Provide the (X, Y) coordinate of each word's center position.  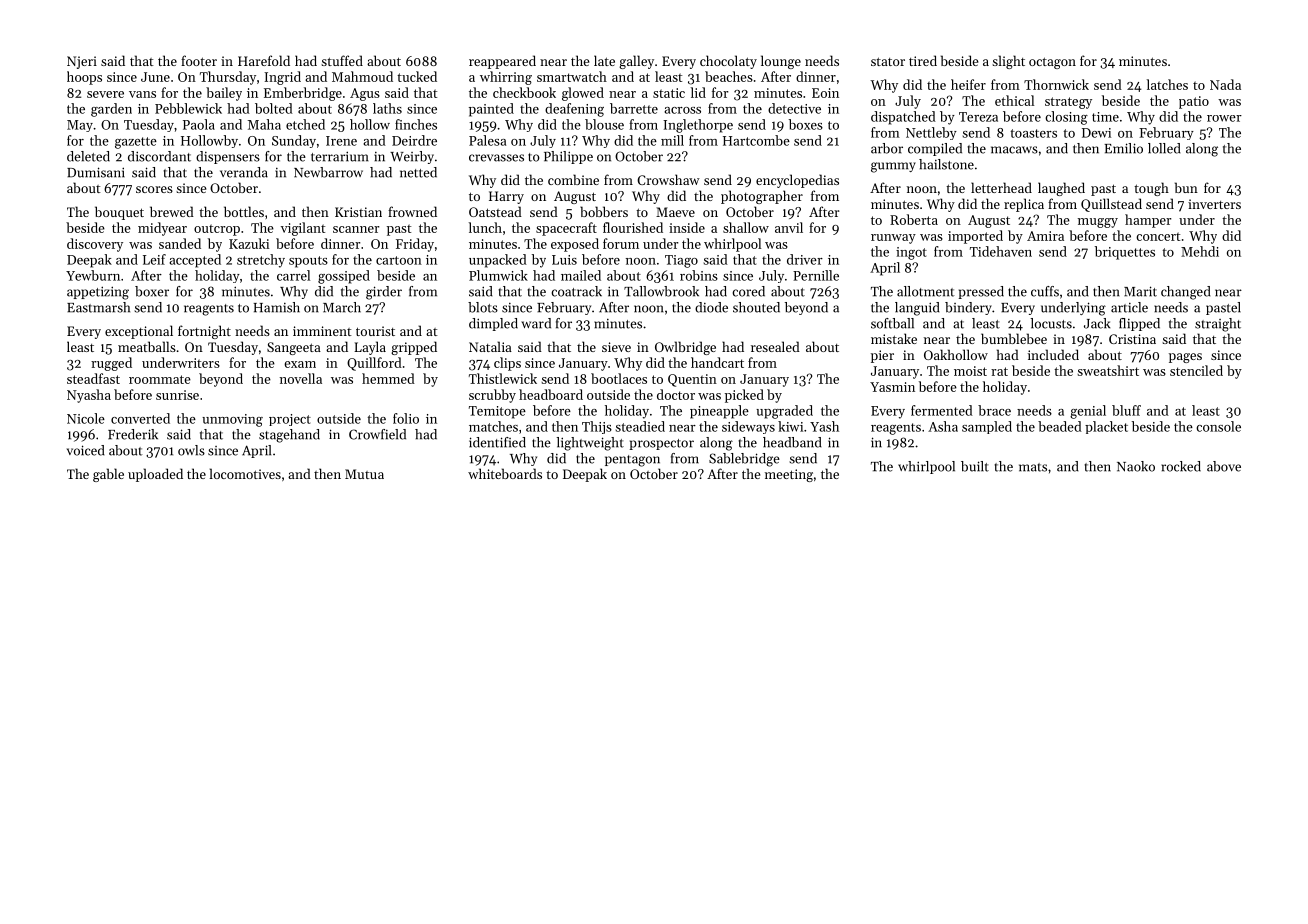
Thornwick (1056, 84)
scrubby (492, 396)
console (1218, 426)
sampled (987, 427)
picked (744, 396)
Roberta (914, 219)
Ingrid (282, 78)
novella (301, 378)
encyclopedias (797, 181)
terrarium (339, 156)
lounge (781, 62)
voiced (86, 450)
